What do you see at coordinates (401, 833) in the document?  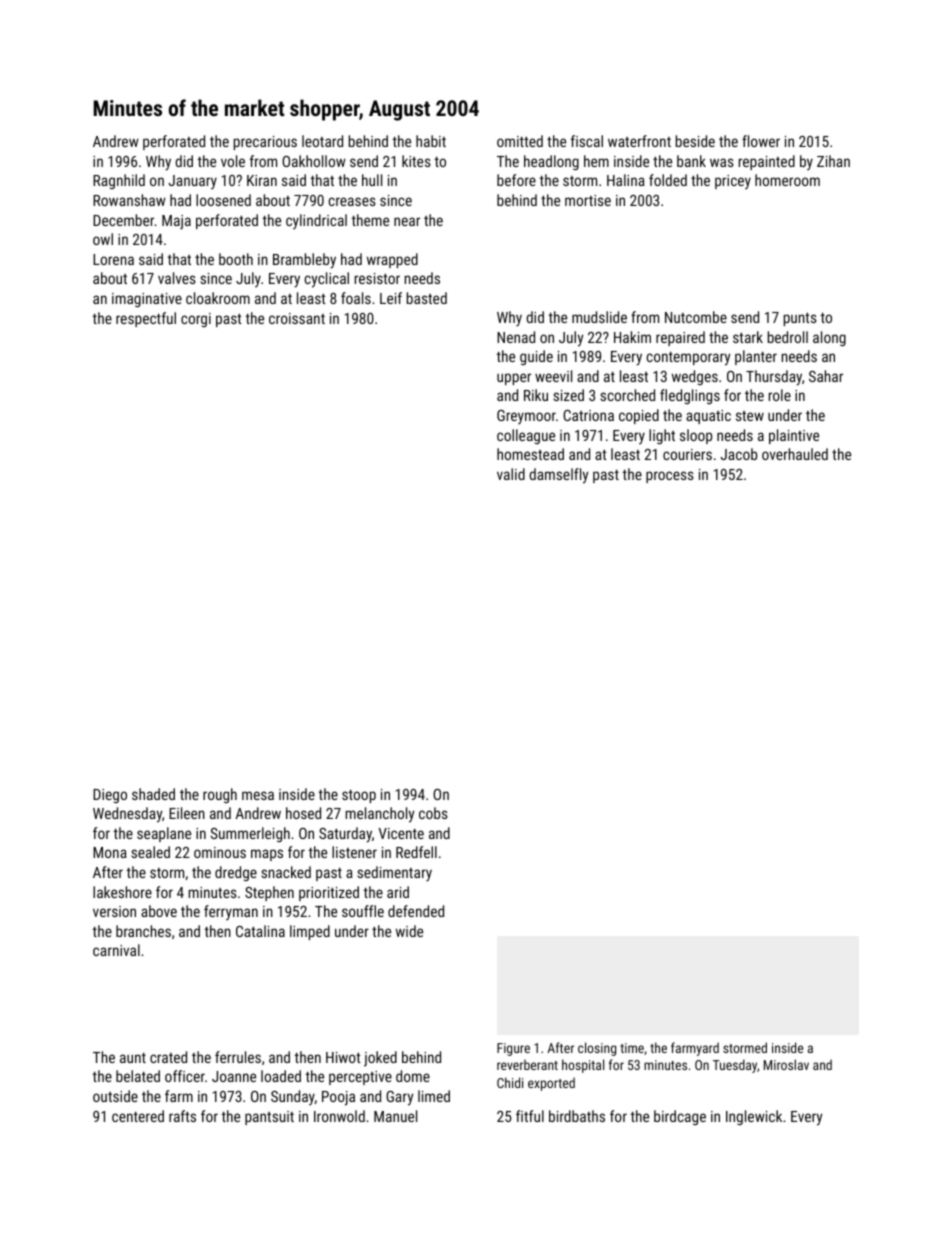 I see `Vicente` at bounding box center [401, 833].
